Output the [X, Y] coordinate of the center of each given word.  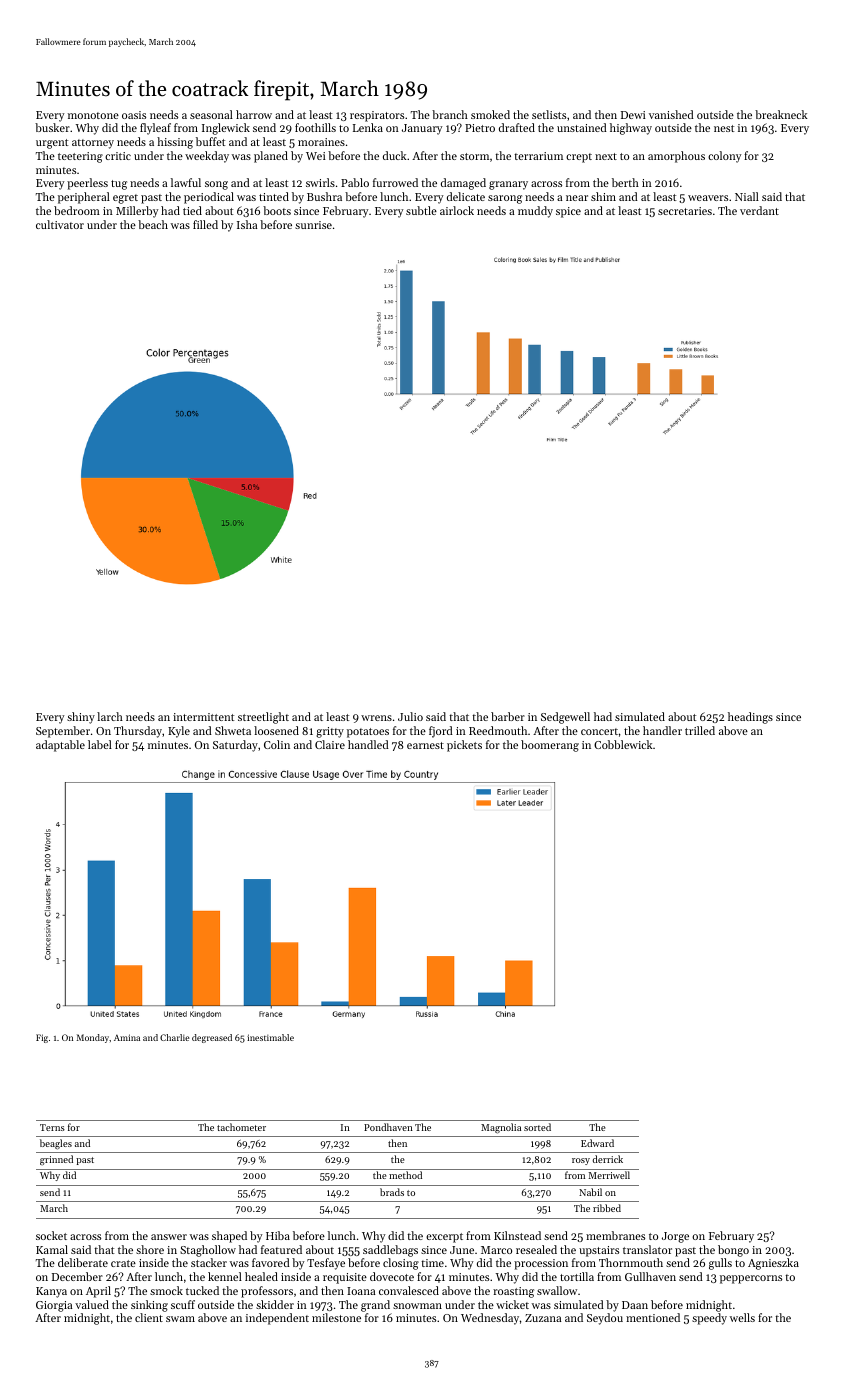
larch [110, 716]
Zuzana [543, 1318]
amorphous [676, 157]
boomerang [550, 746]
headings [750, 718]
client [149, 1317]
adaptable [60, 746]
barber [508, 716]
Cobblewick [623, 744]
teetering [80, 157]
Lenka [368, 127]
